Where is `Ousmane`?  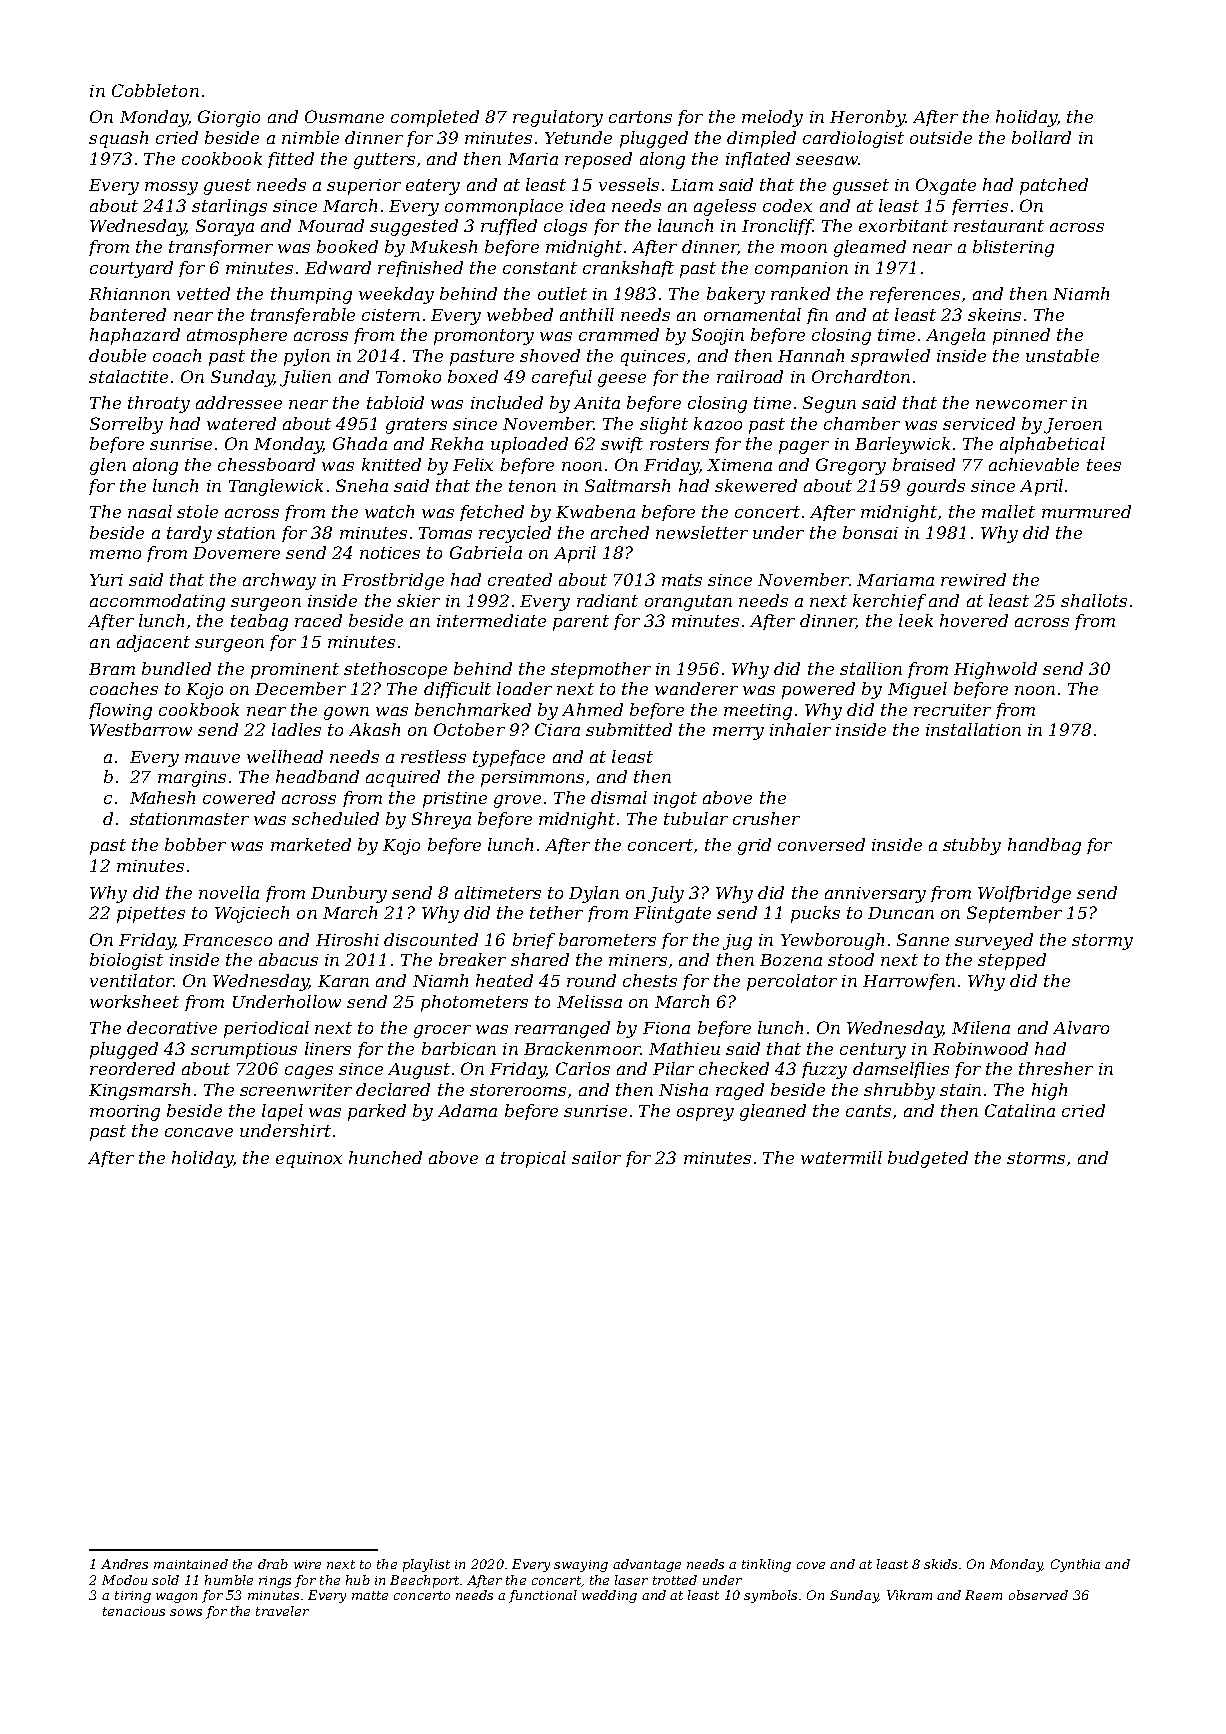 Ousmane is located at coordinates (344, 116).
